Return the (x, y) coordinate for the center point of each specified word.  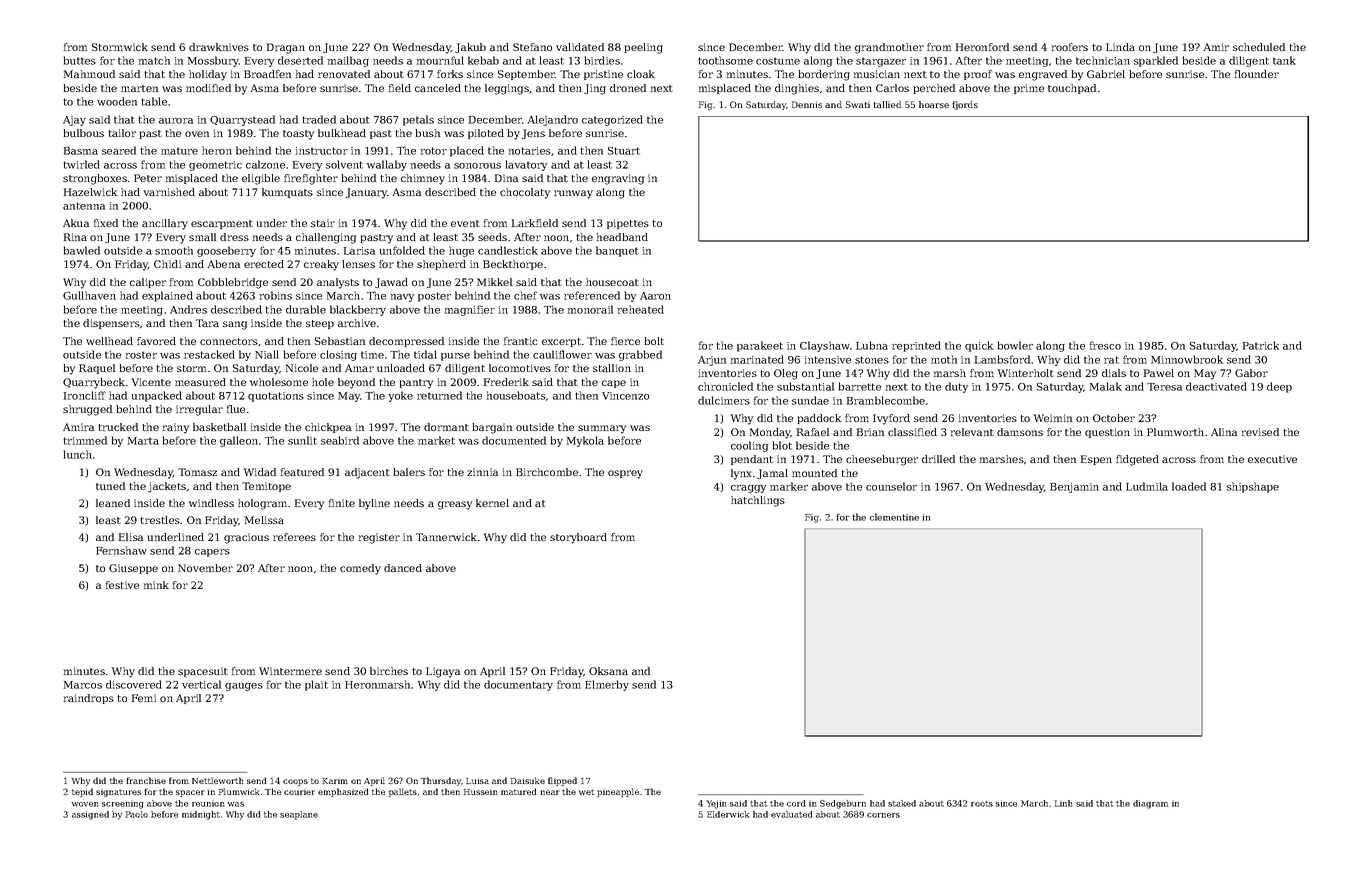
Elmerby (607, 685)
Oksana (608, 671)
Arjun (712, 361)
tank (1284, 60)
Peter (148, 178)
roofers (1070, 47)
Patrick (1261, 345)
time (372, 355)
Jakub (470, 48)
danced (403, 568)
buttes (80, 60)
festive (122, 585)
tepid (82, 792)
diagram (1150, 804)
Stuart (624, 151)
